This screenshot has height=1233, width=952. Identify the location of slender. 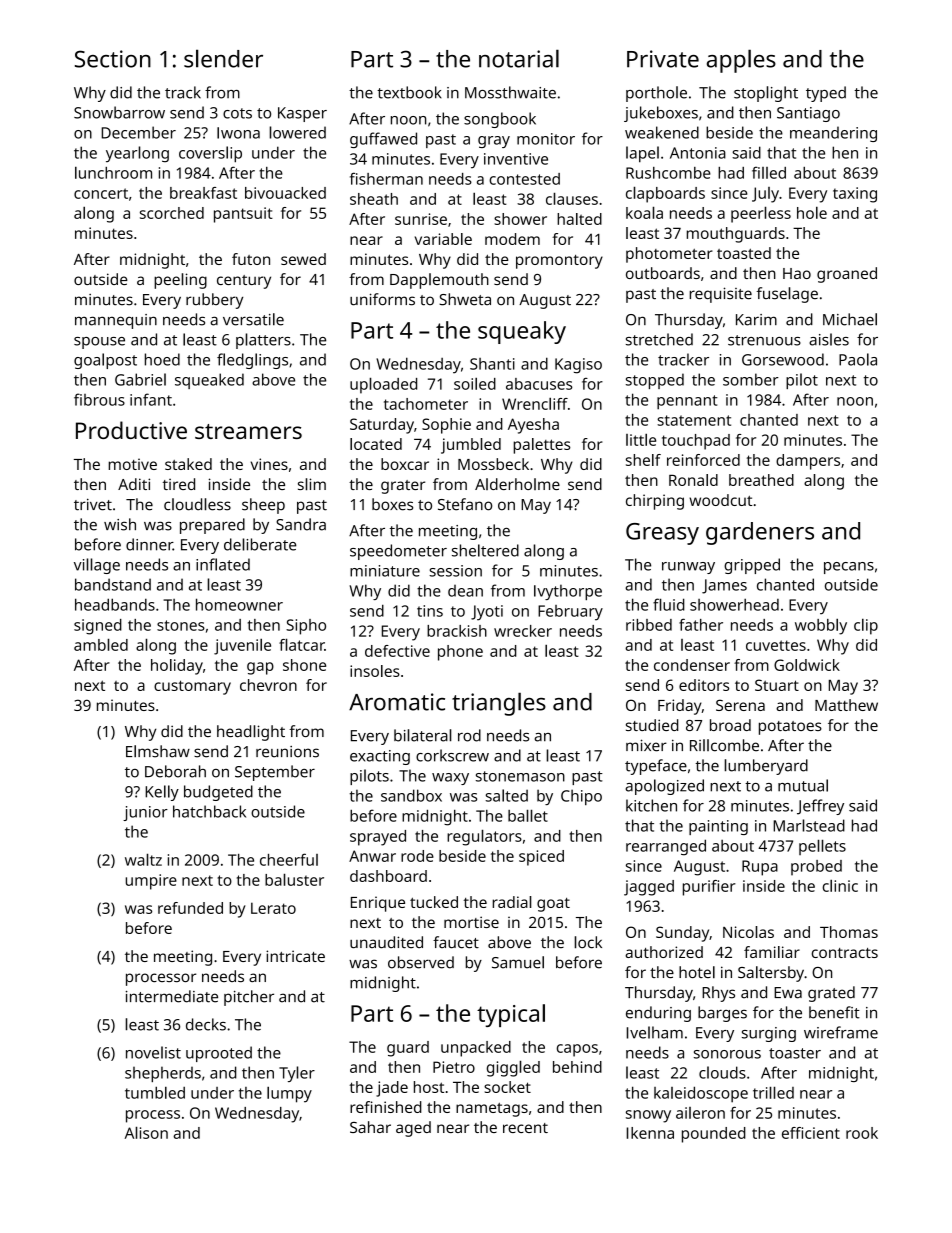
(223, 58).
